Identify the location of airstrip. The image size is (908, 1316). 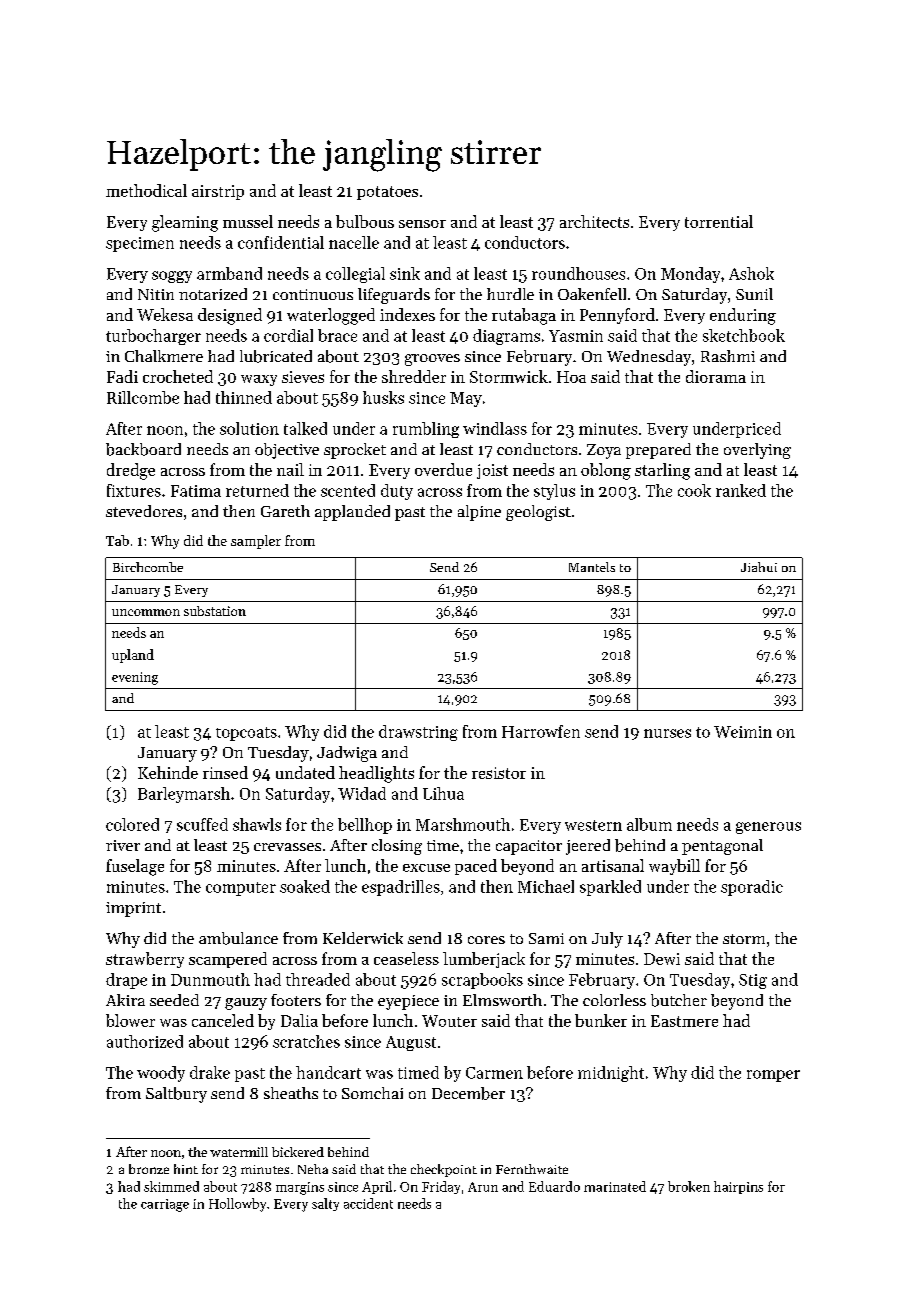
(218, 192).
